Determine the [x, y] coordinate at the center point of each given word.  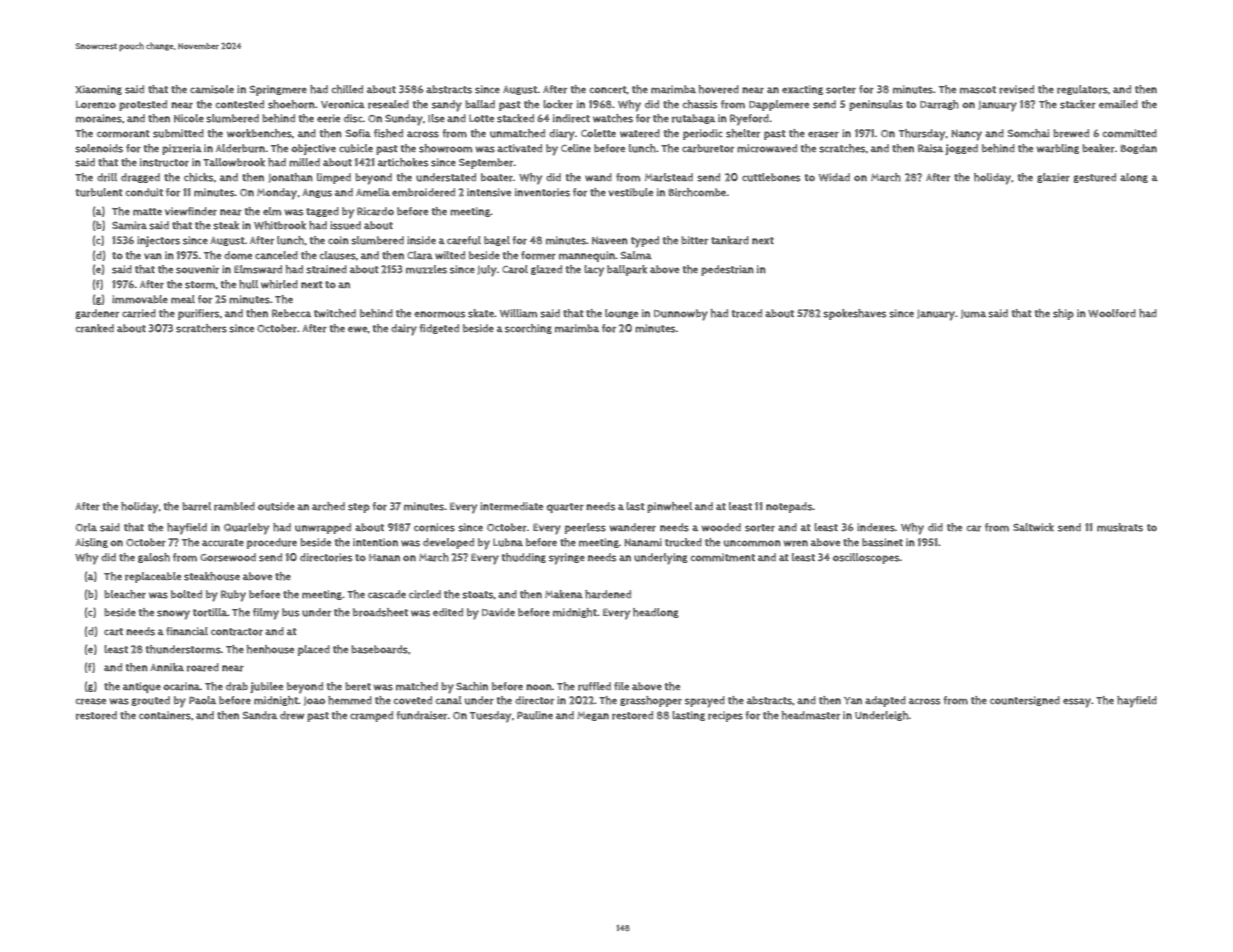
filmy [266, 614]
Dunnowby [681, 315]
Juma [973, 314]
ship [1063, 314]
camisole [212, 89]
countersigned [1025, 701]
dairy [404, 330]
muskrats [1120, 527]
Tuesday [490, 717]
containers [165, 715]
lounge [621, 314]
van [153, 256]
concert [608, 90]
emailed [1118, 104]
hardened [608, 594]
